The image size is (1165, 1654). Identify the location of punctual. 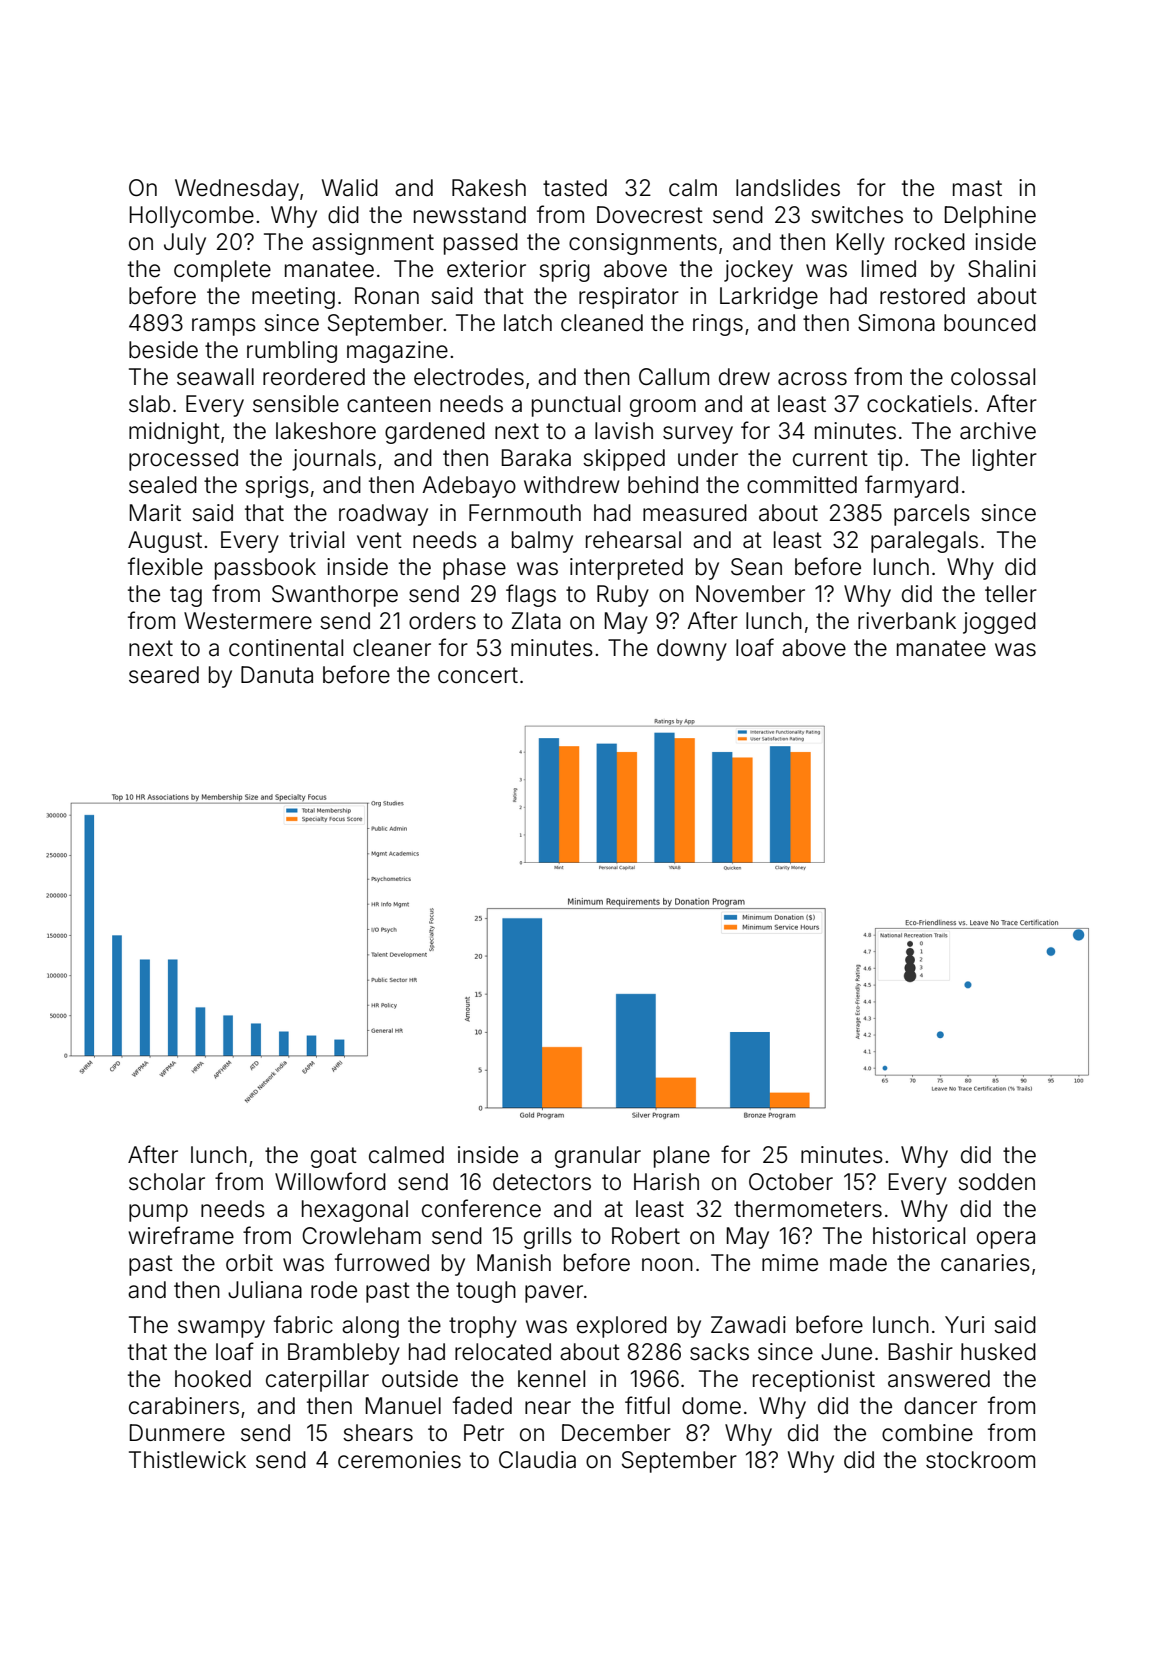
(576, 406).
